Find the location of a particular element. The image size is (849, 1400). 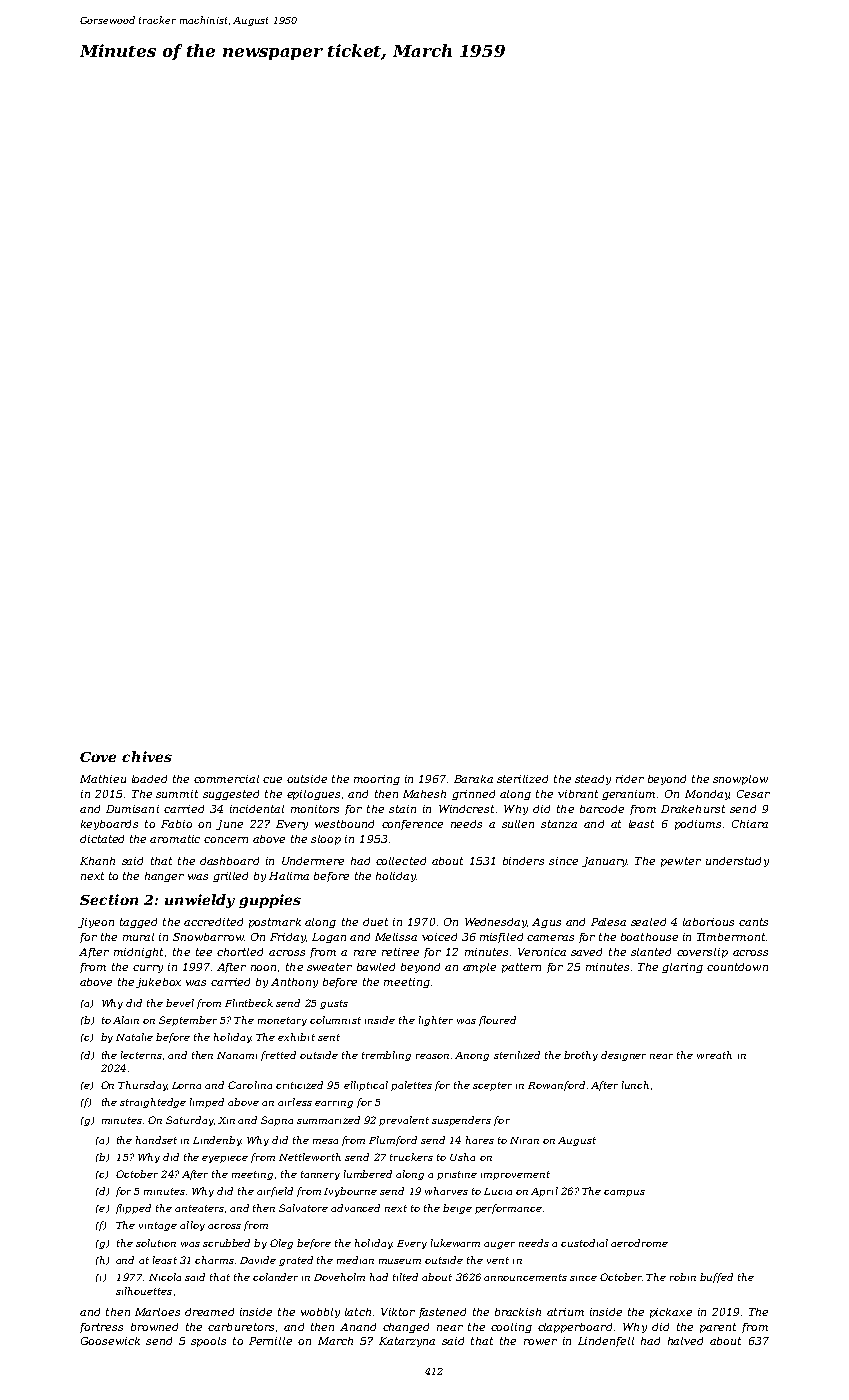

campus is located at coordinates (624, 1193).
